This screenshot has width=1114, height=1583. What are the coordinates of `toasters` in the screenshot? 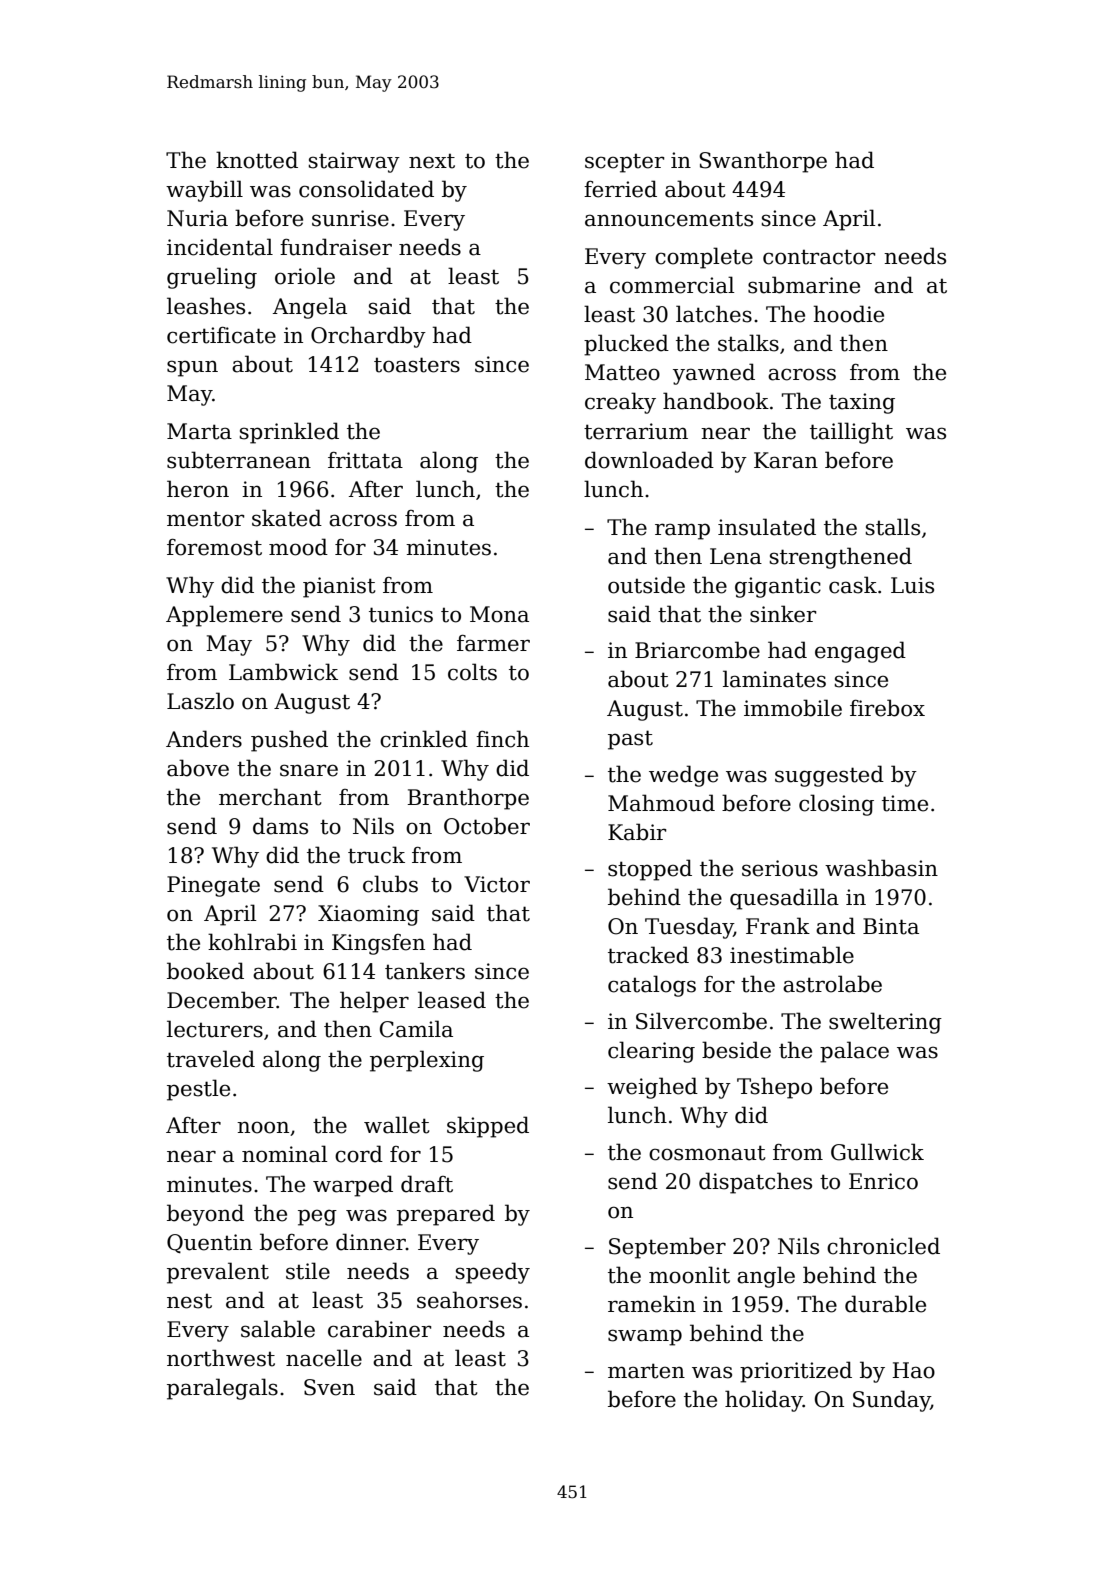 It's located at (417, 365).
